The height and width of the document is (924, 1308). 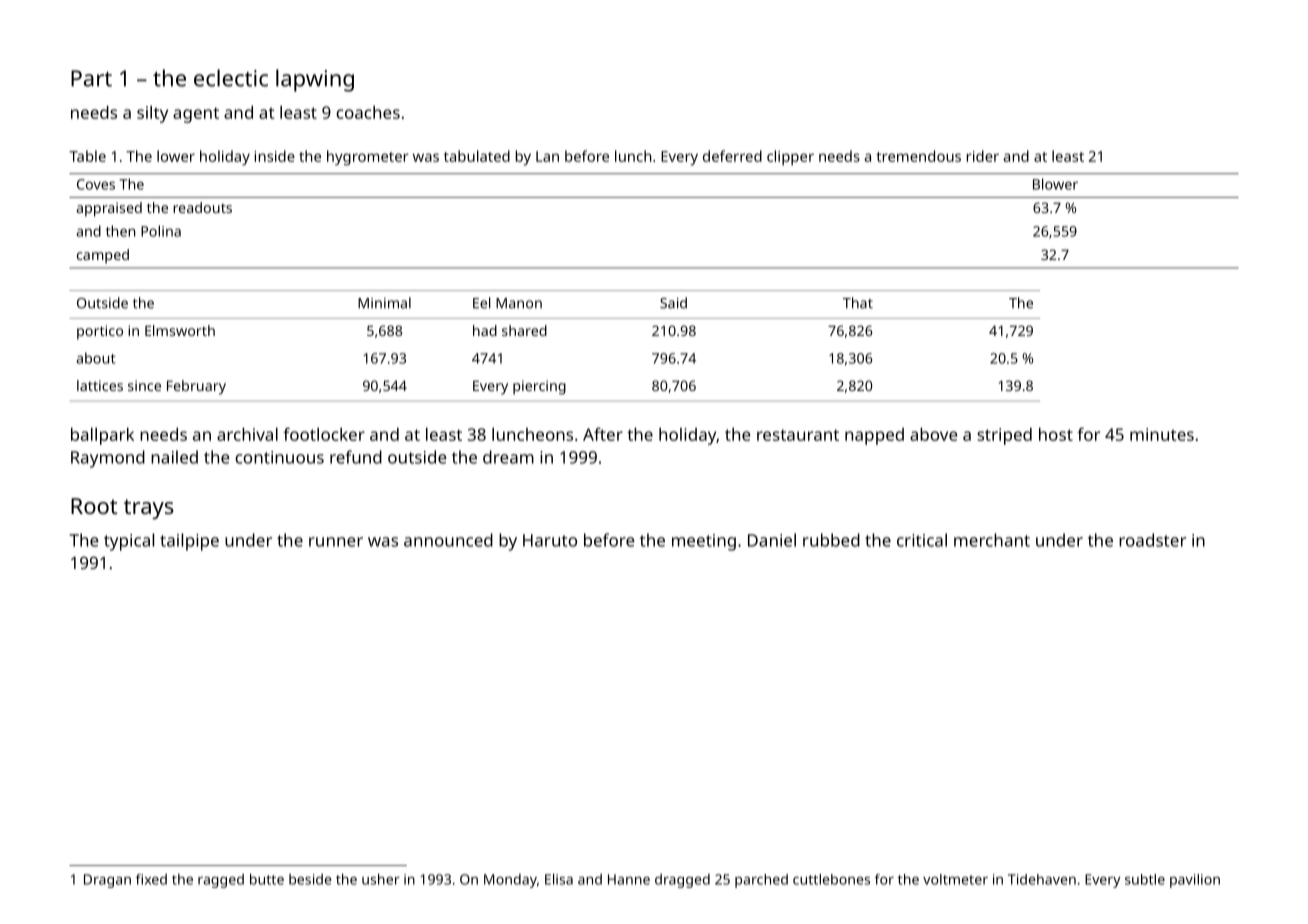 What do you see at coordinates (858, 303) in the document?
I see `That` at bounding box center [858, 303].
